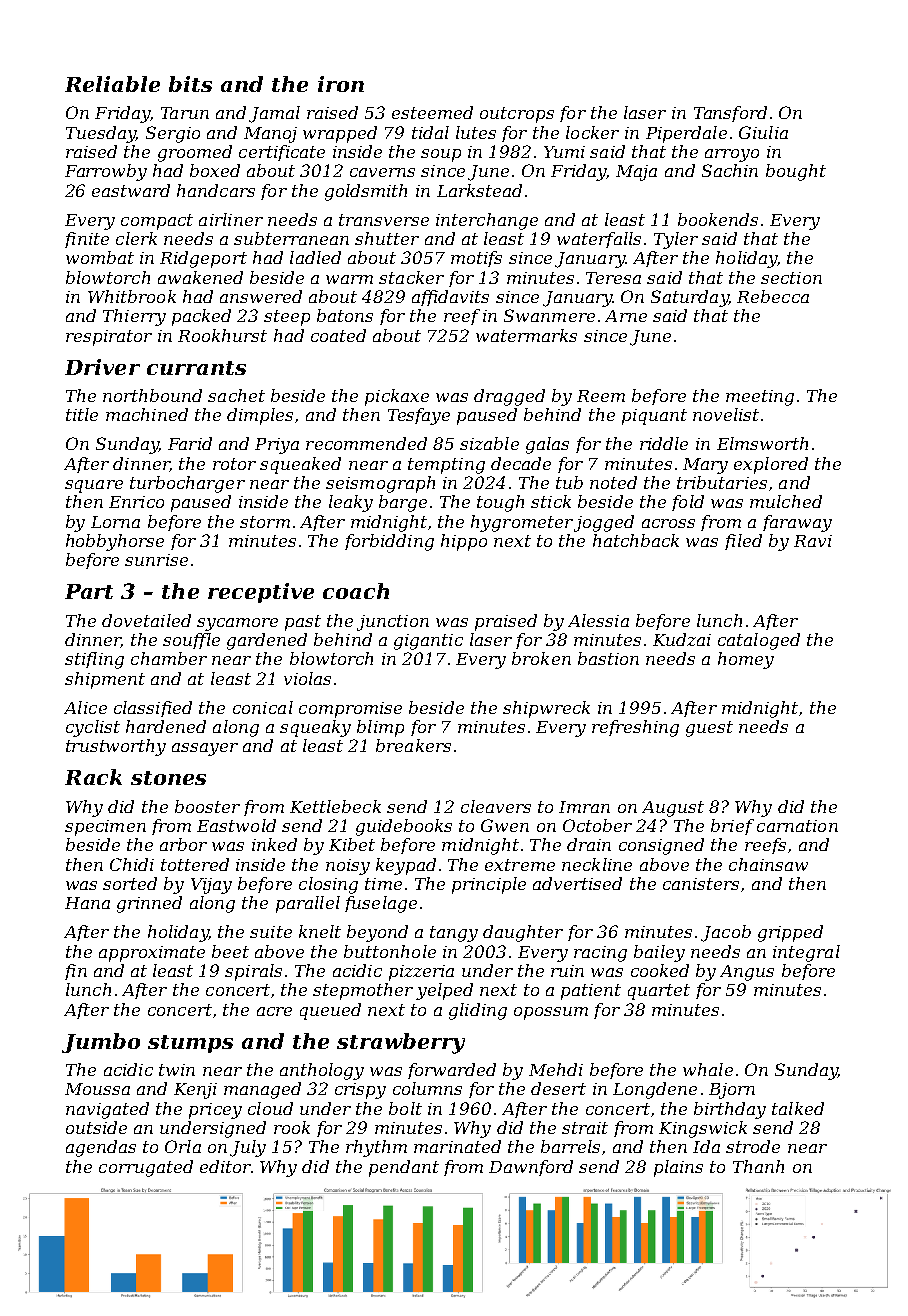  I want to click on guest, so click(709, 729).
